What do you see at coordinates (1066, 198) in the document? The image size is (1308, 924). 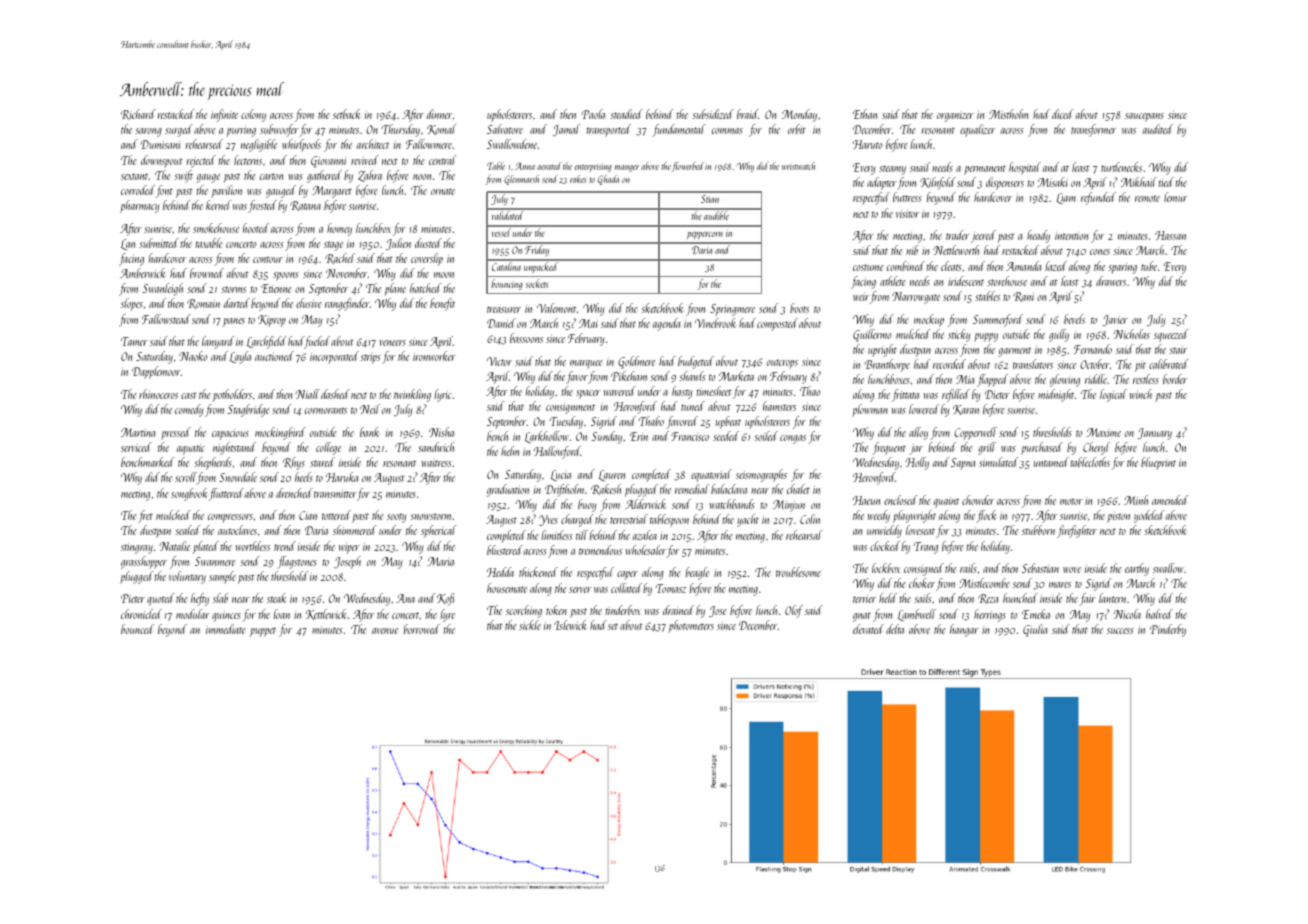 I see `Liam` at bounding box center [1066, 198].
